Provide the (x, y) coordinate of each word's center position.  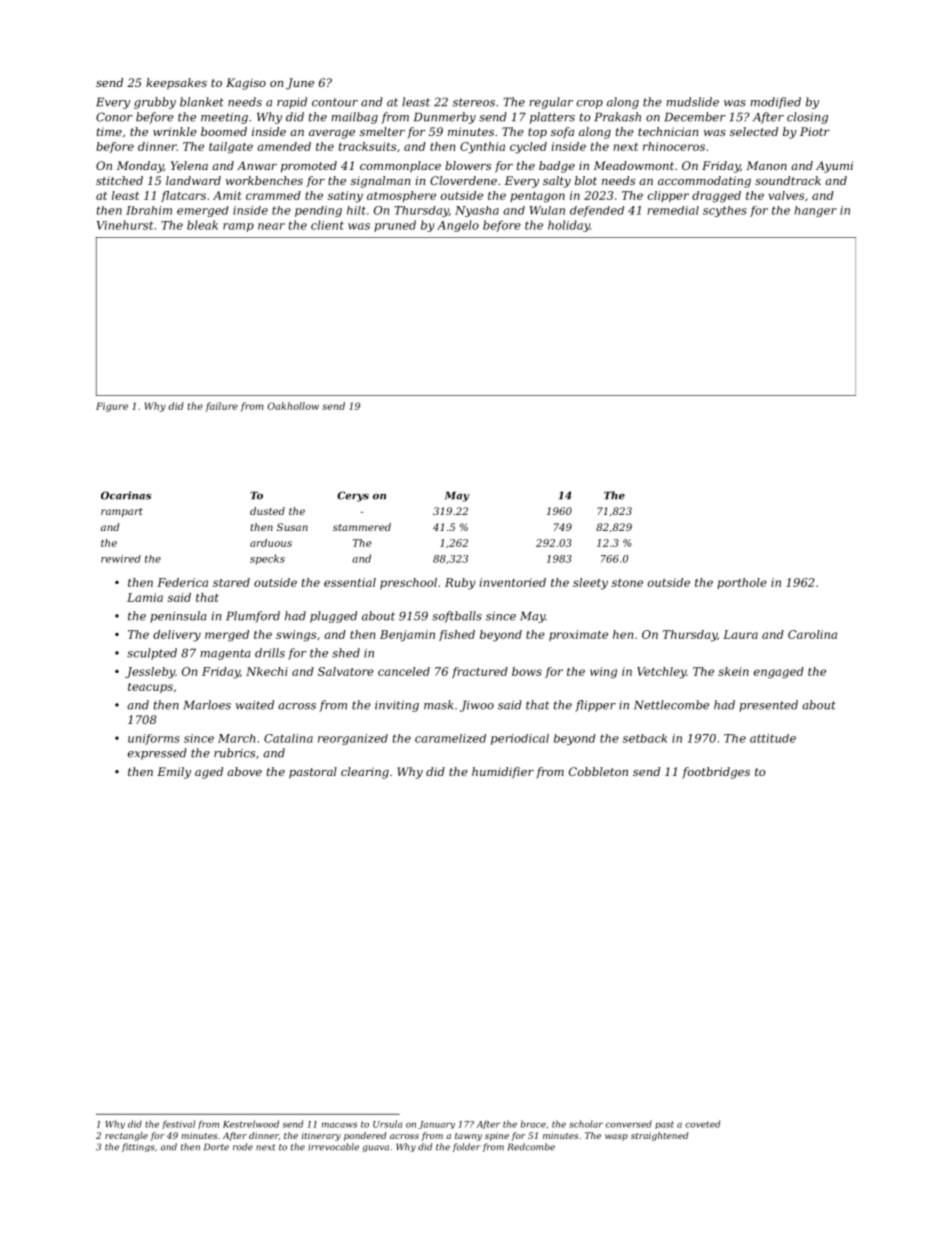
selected (754, 131)
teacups (150, 688)
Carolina (812, 634)
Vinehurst (125, 225)
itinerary (321, 1136)
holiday (569, 226)
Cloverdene (463, 180)
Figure (112, 407)
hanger (816, 211)
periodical (520, 739)
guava (375, 1148)
